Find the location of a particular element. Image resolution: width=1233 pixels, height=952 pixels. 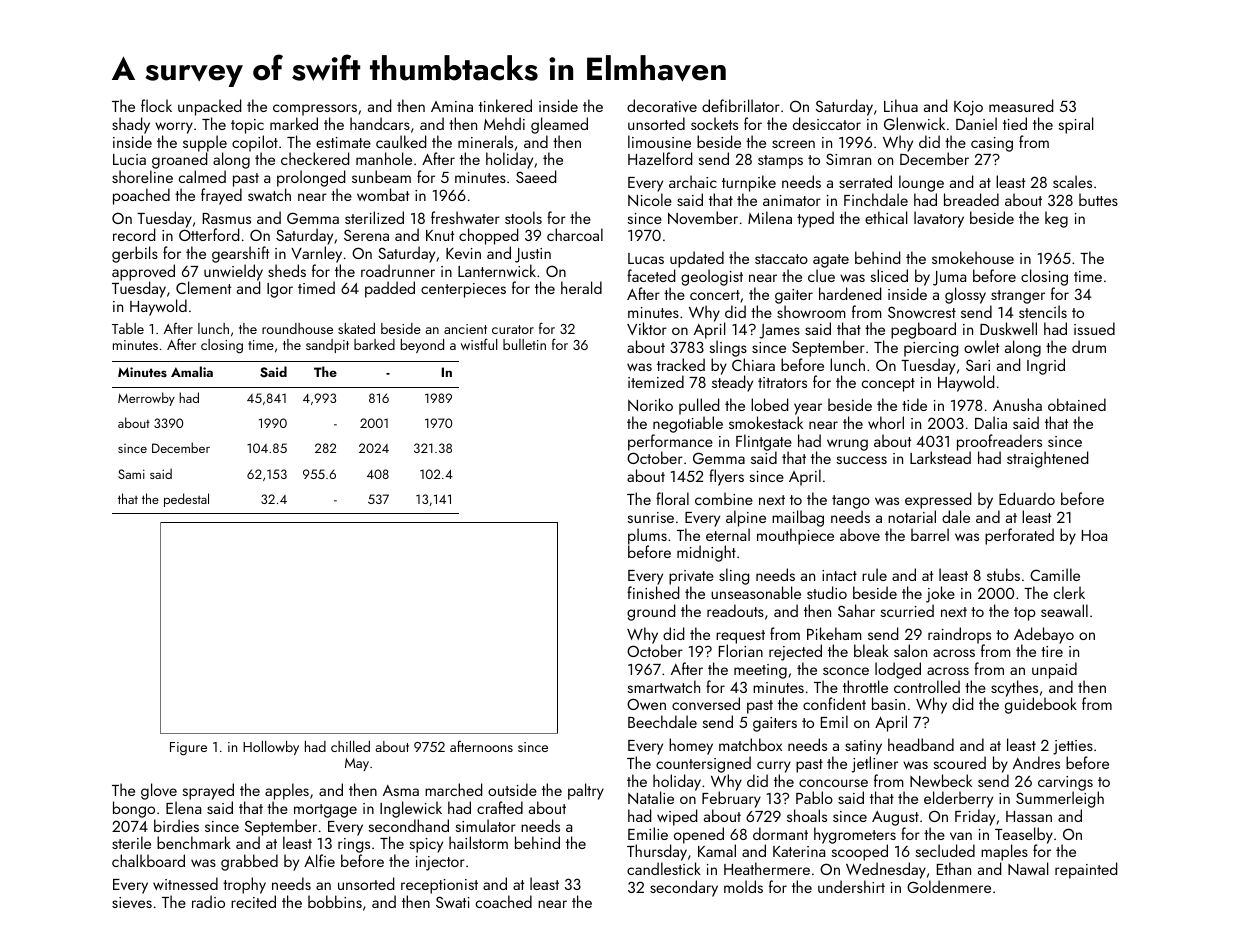

Hollowby is located at coordinates (271, 748).
